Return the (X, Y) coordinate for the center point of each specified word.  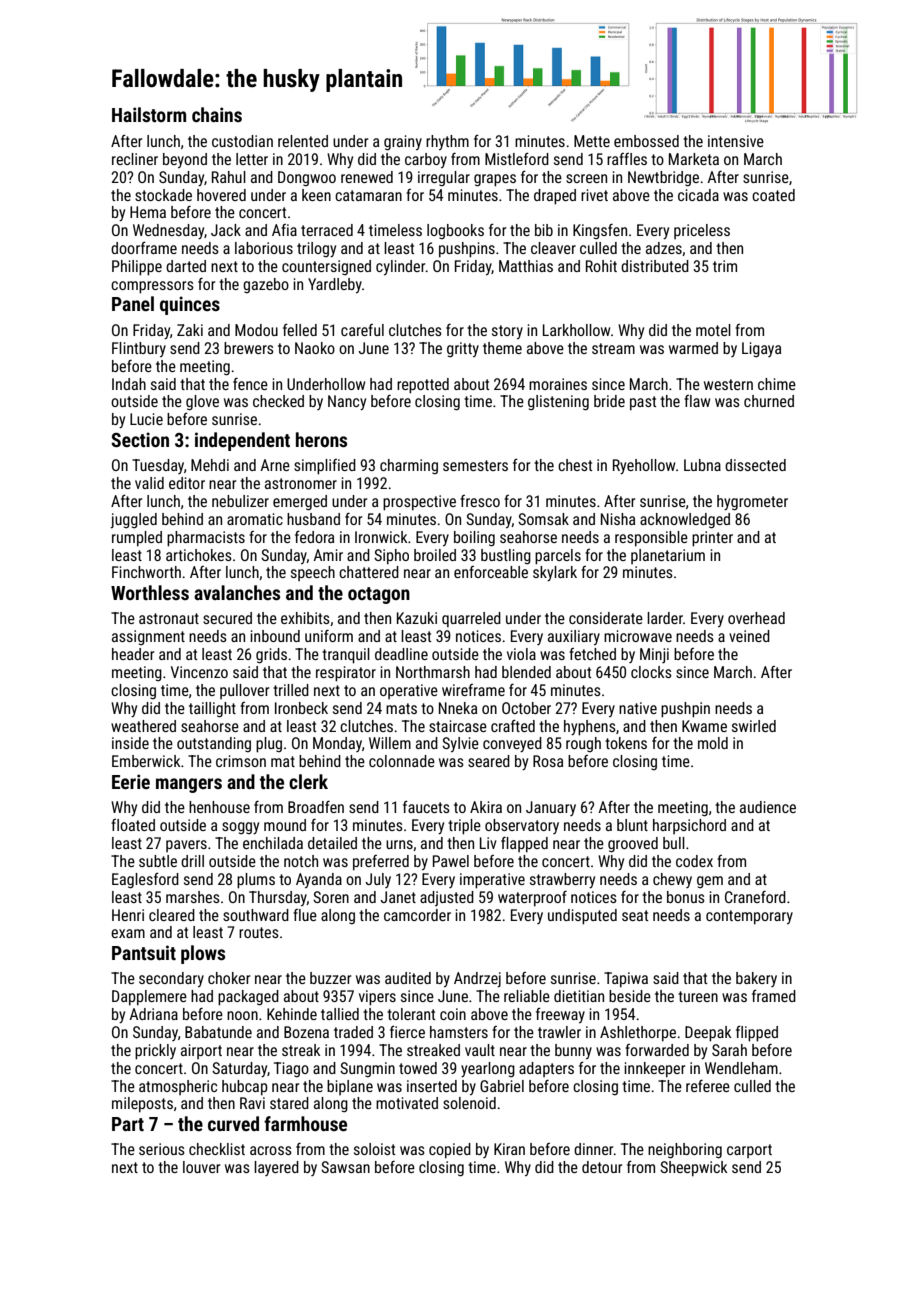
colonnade (402, 761)
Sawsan (345, 1167)
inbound (275, 636)
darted (186, 266)
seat (635, 915)
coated (773, 195)
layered (276, 1168)
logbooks (455, 231)
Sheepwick (694, 1169)
